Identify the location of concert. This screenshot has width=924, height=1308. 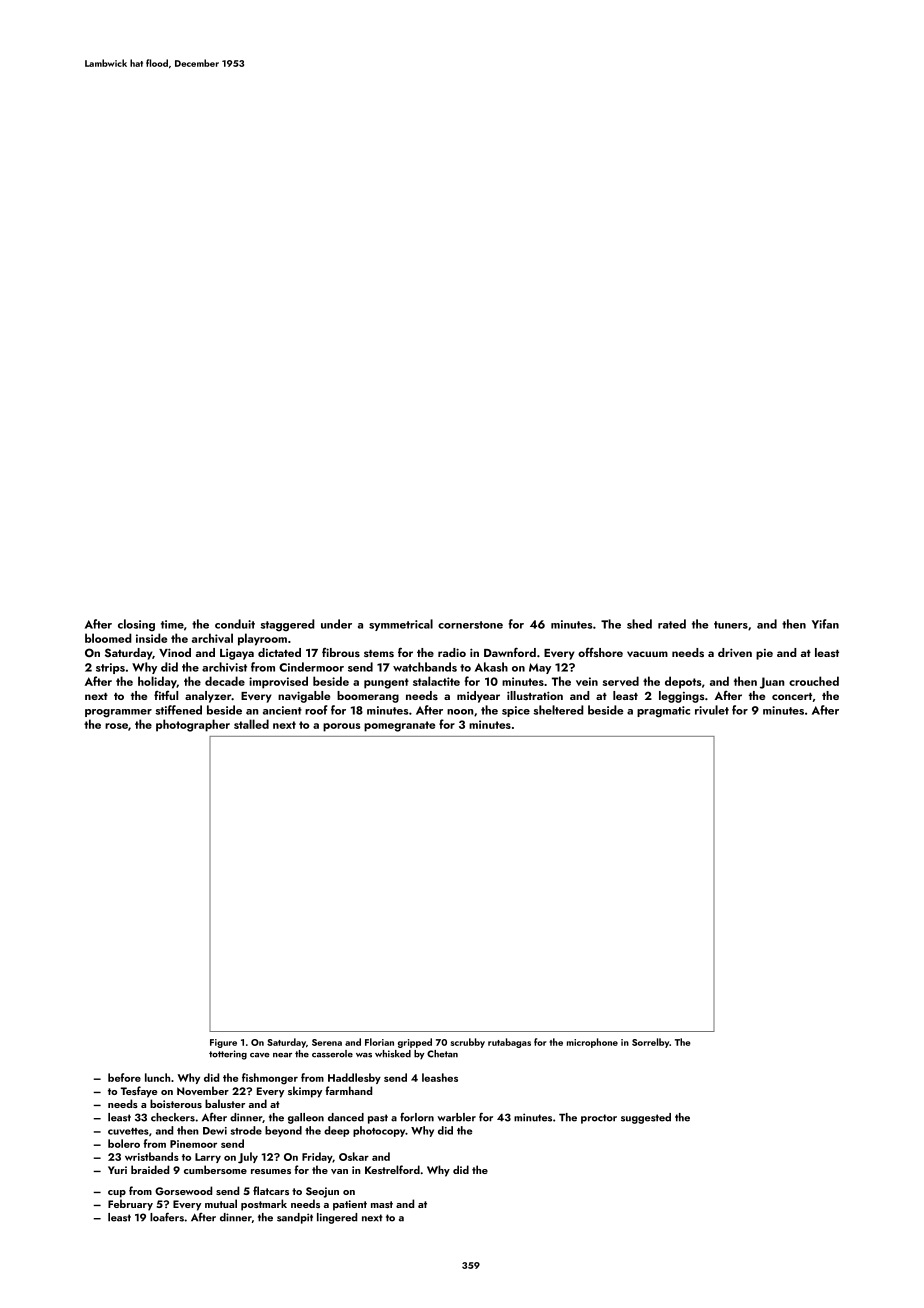
(792, 696).
